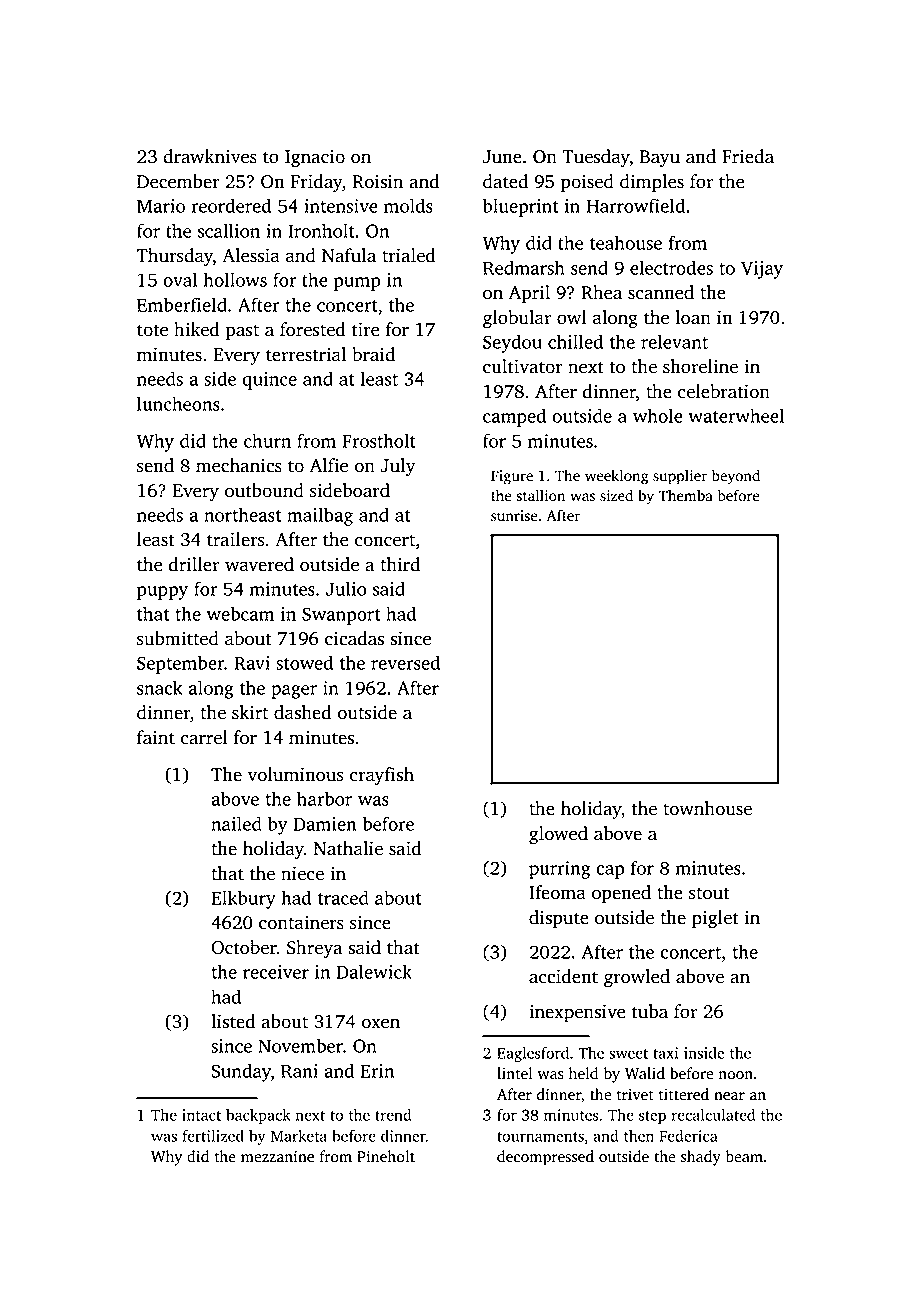 The image size is (924, 1311). I want to click on shady, so click(701, 1158).
